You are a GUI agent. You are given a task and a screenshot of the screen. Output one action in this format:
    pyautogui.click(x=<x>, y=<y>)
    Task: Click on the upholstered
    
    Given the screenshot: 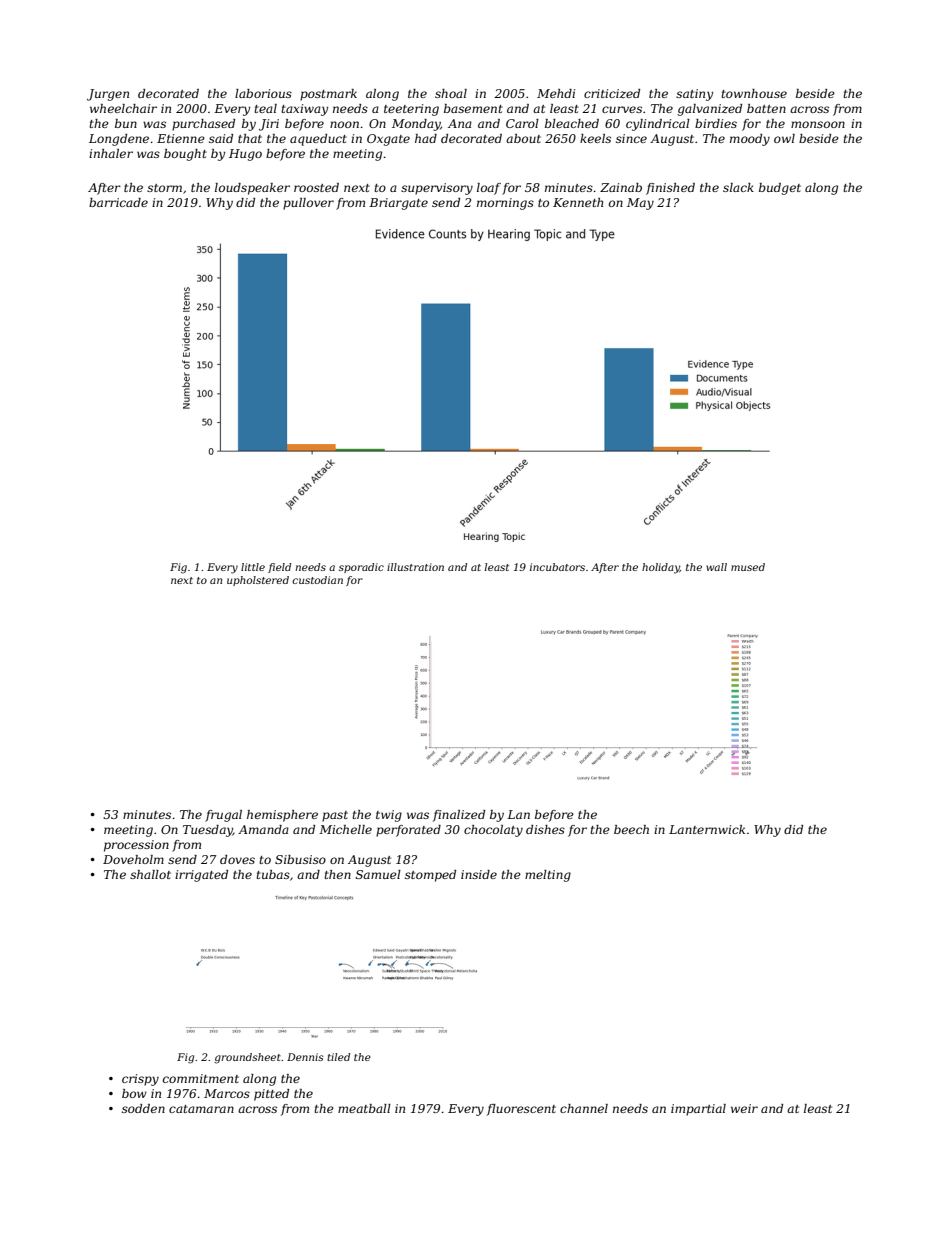 What is the action you would take?
    pyautogui.click(x=258, y=581)
